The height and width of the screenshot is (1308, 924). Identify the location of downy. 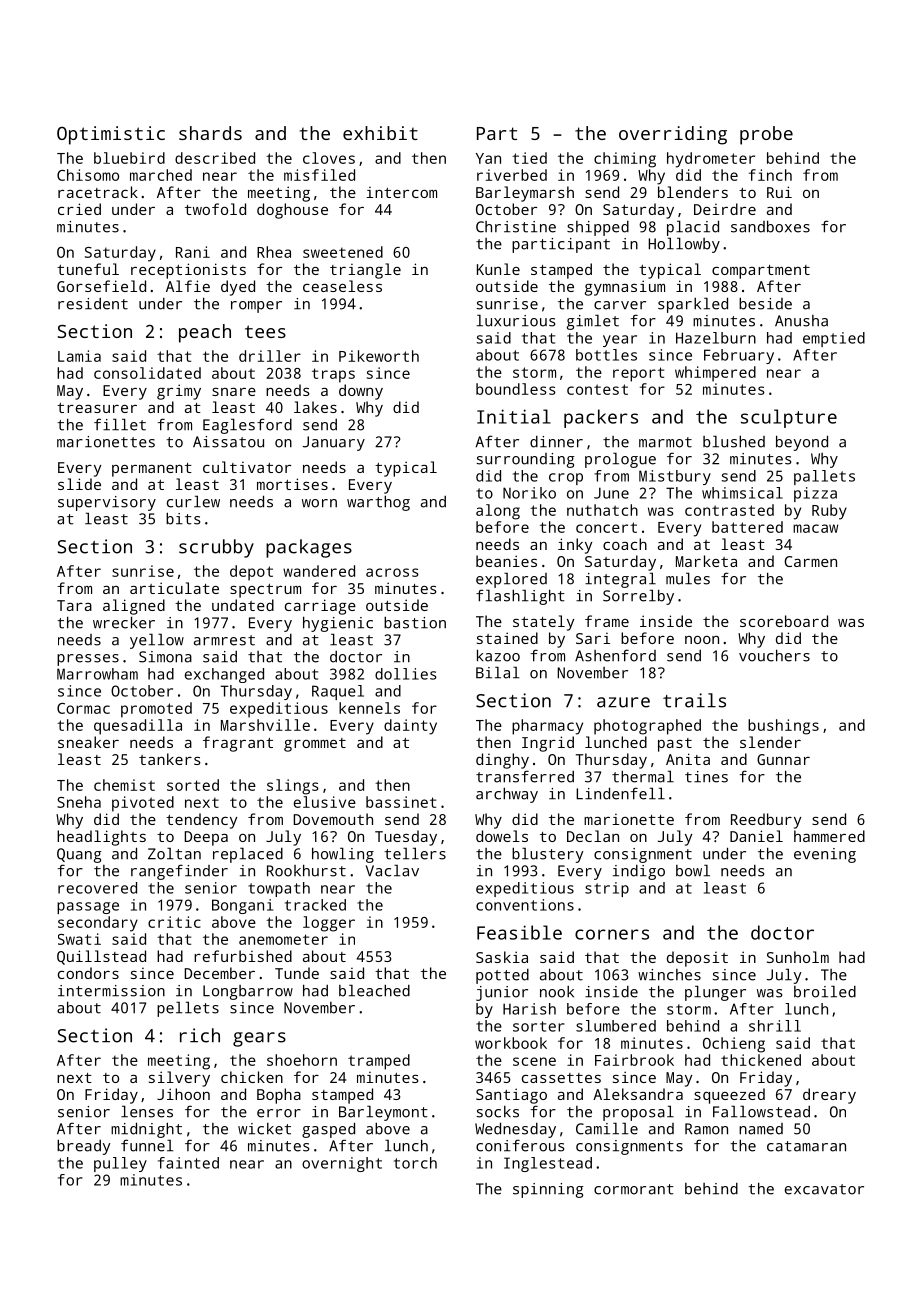
(361, 392).
